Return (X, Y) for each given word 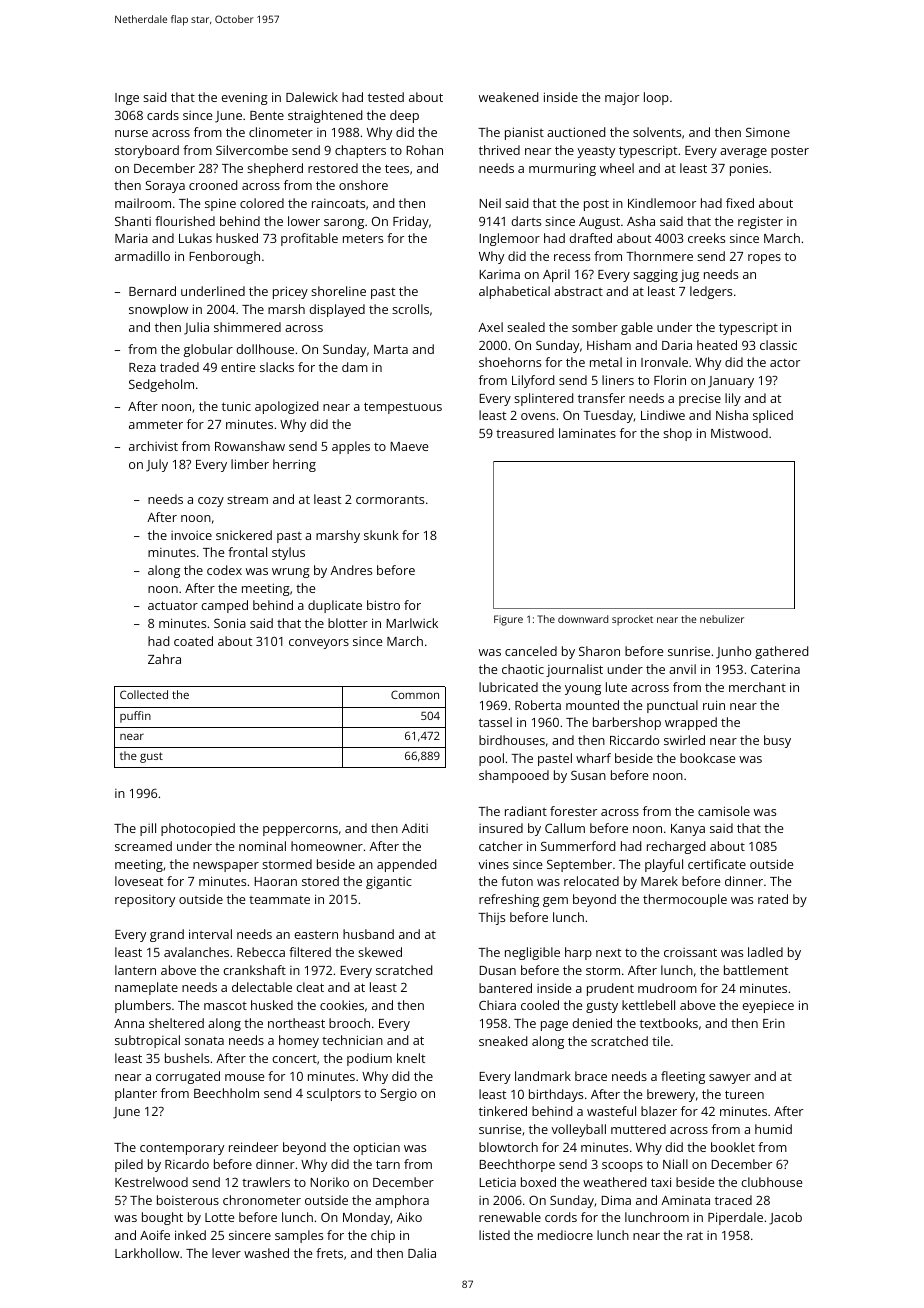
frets (329, 1253)
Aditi (415, 828)
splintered (543, 399)
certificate (717, 864)
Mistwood (739, 433)
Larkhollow (147, 1253)
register (760, 222)
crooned (213, 185)
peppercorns (300, 831)
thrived (499, 150)
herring (294, 465)
